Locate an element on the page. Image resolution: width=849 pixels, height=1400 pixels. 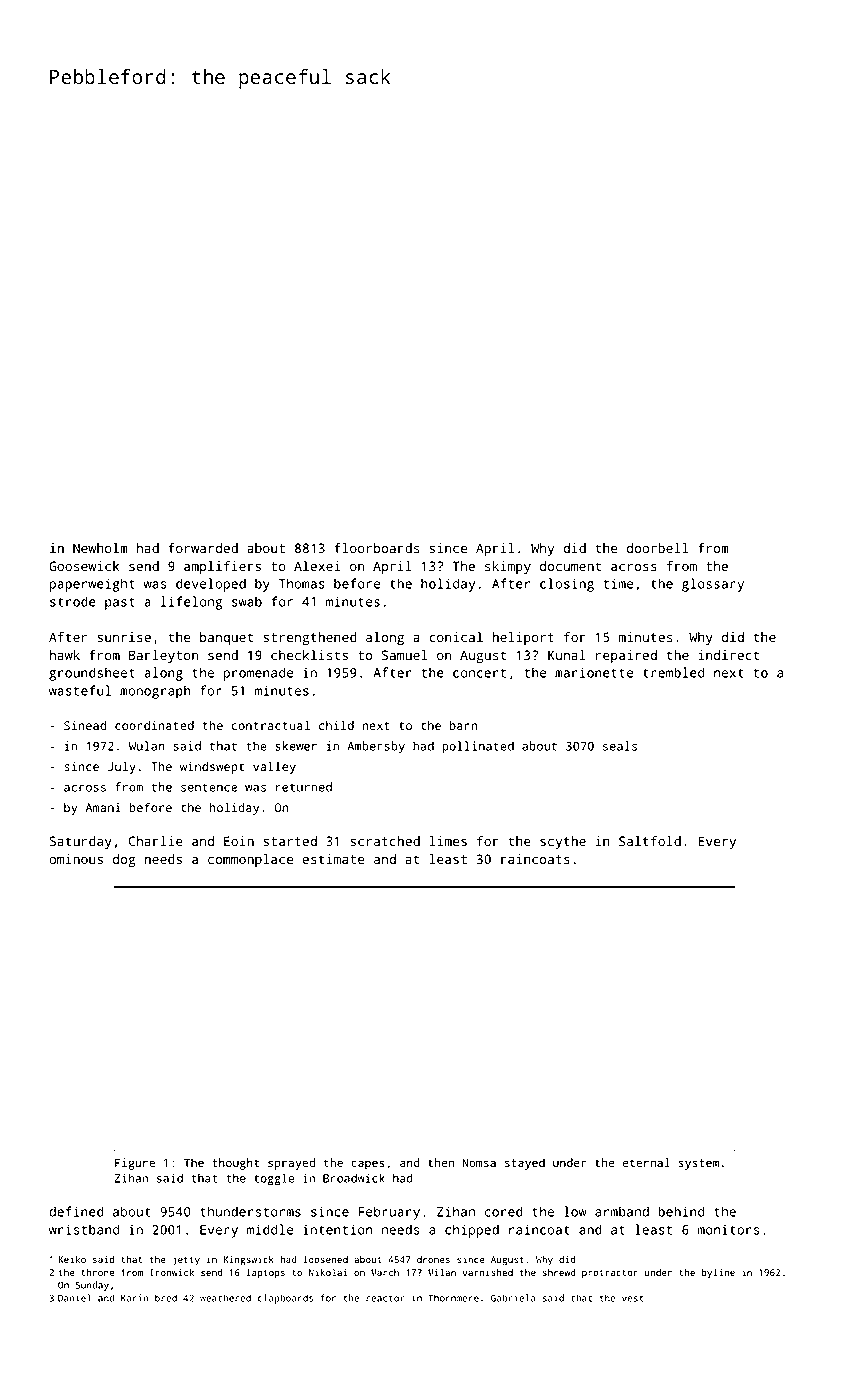
Saltfold is located at coordinates (650, 841).
